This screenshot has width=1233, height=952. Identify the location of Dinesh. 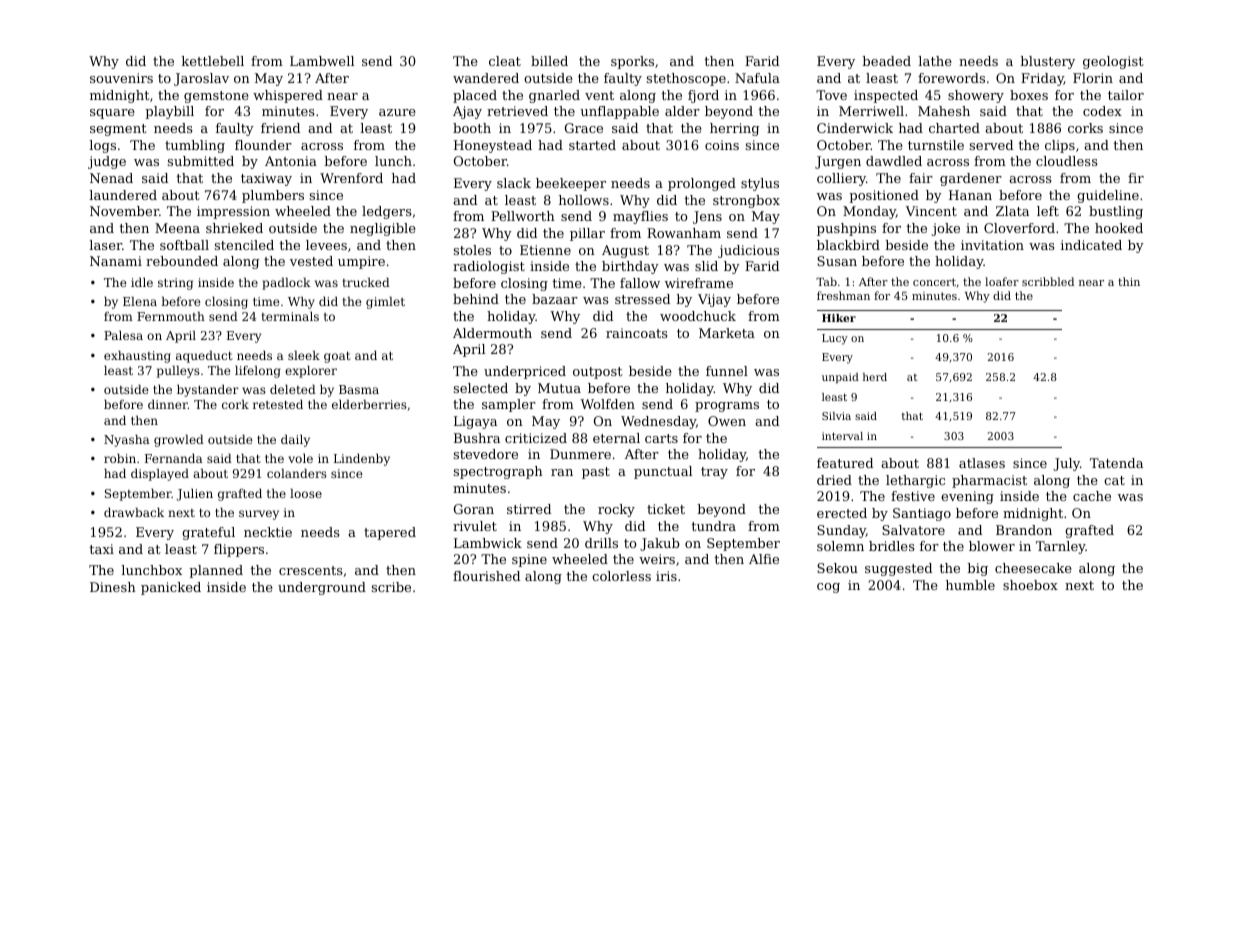
(113, 587).
